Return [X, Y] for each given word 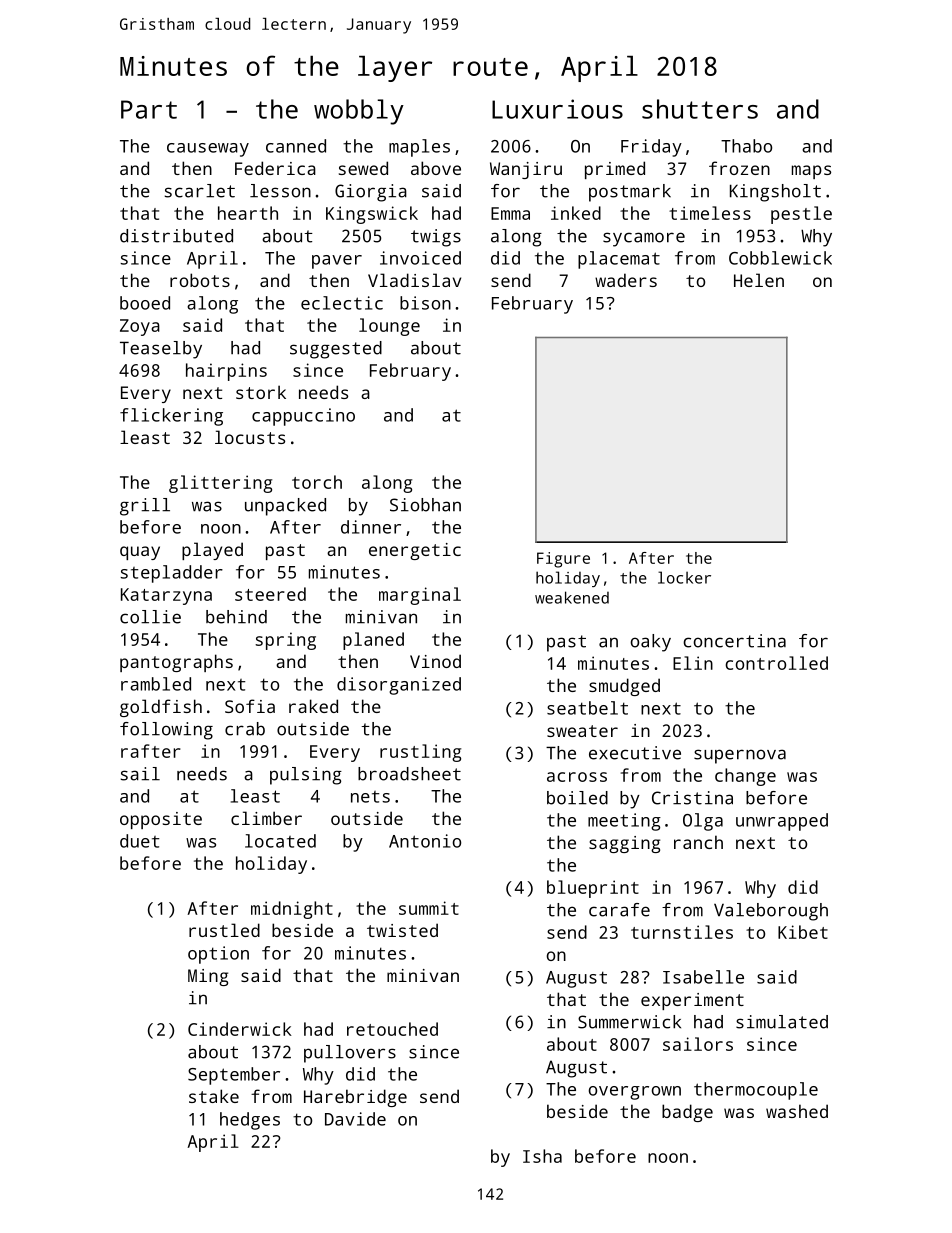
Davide [355, 1119]
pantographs [176, 663]
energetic [415, 551]
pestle [801, 215]
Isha [542, 1156]
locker [684, 577]
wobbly [359, 112]
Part [149, 109]
